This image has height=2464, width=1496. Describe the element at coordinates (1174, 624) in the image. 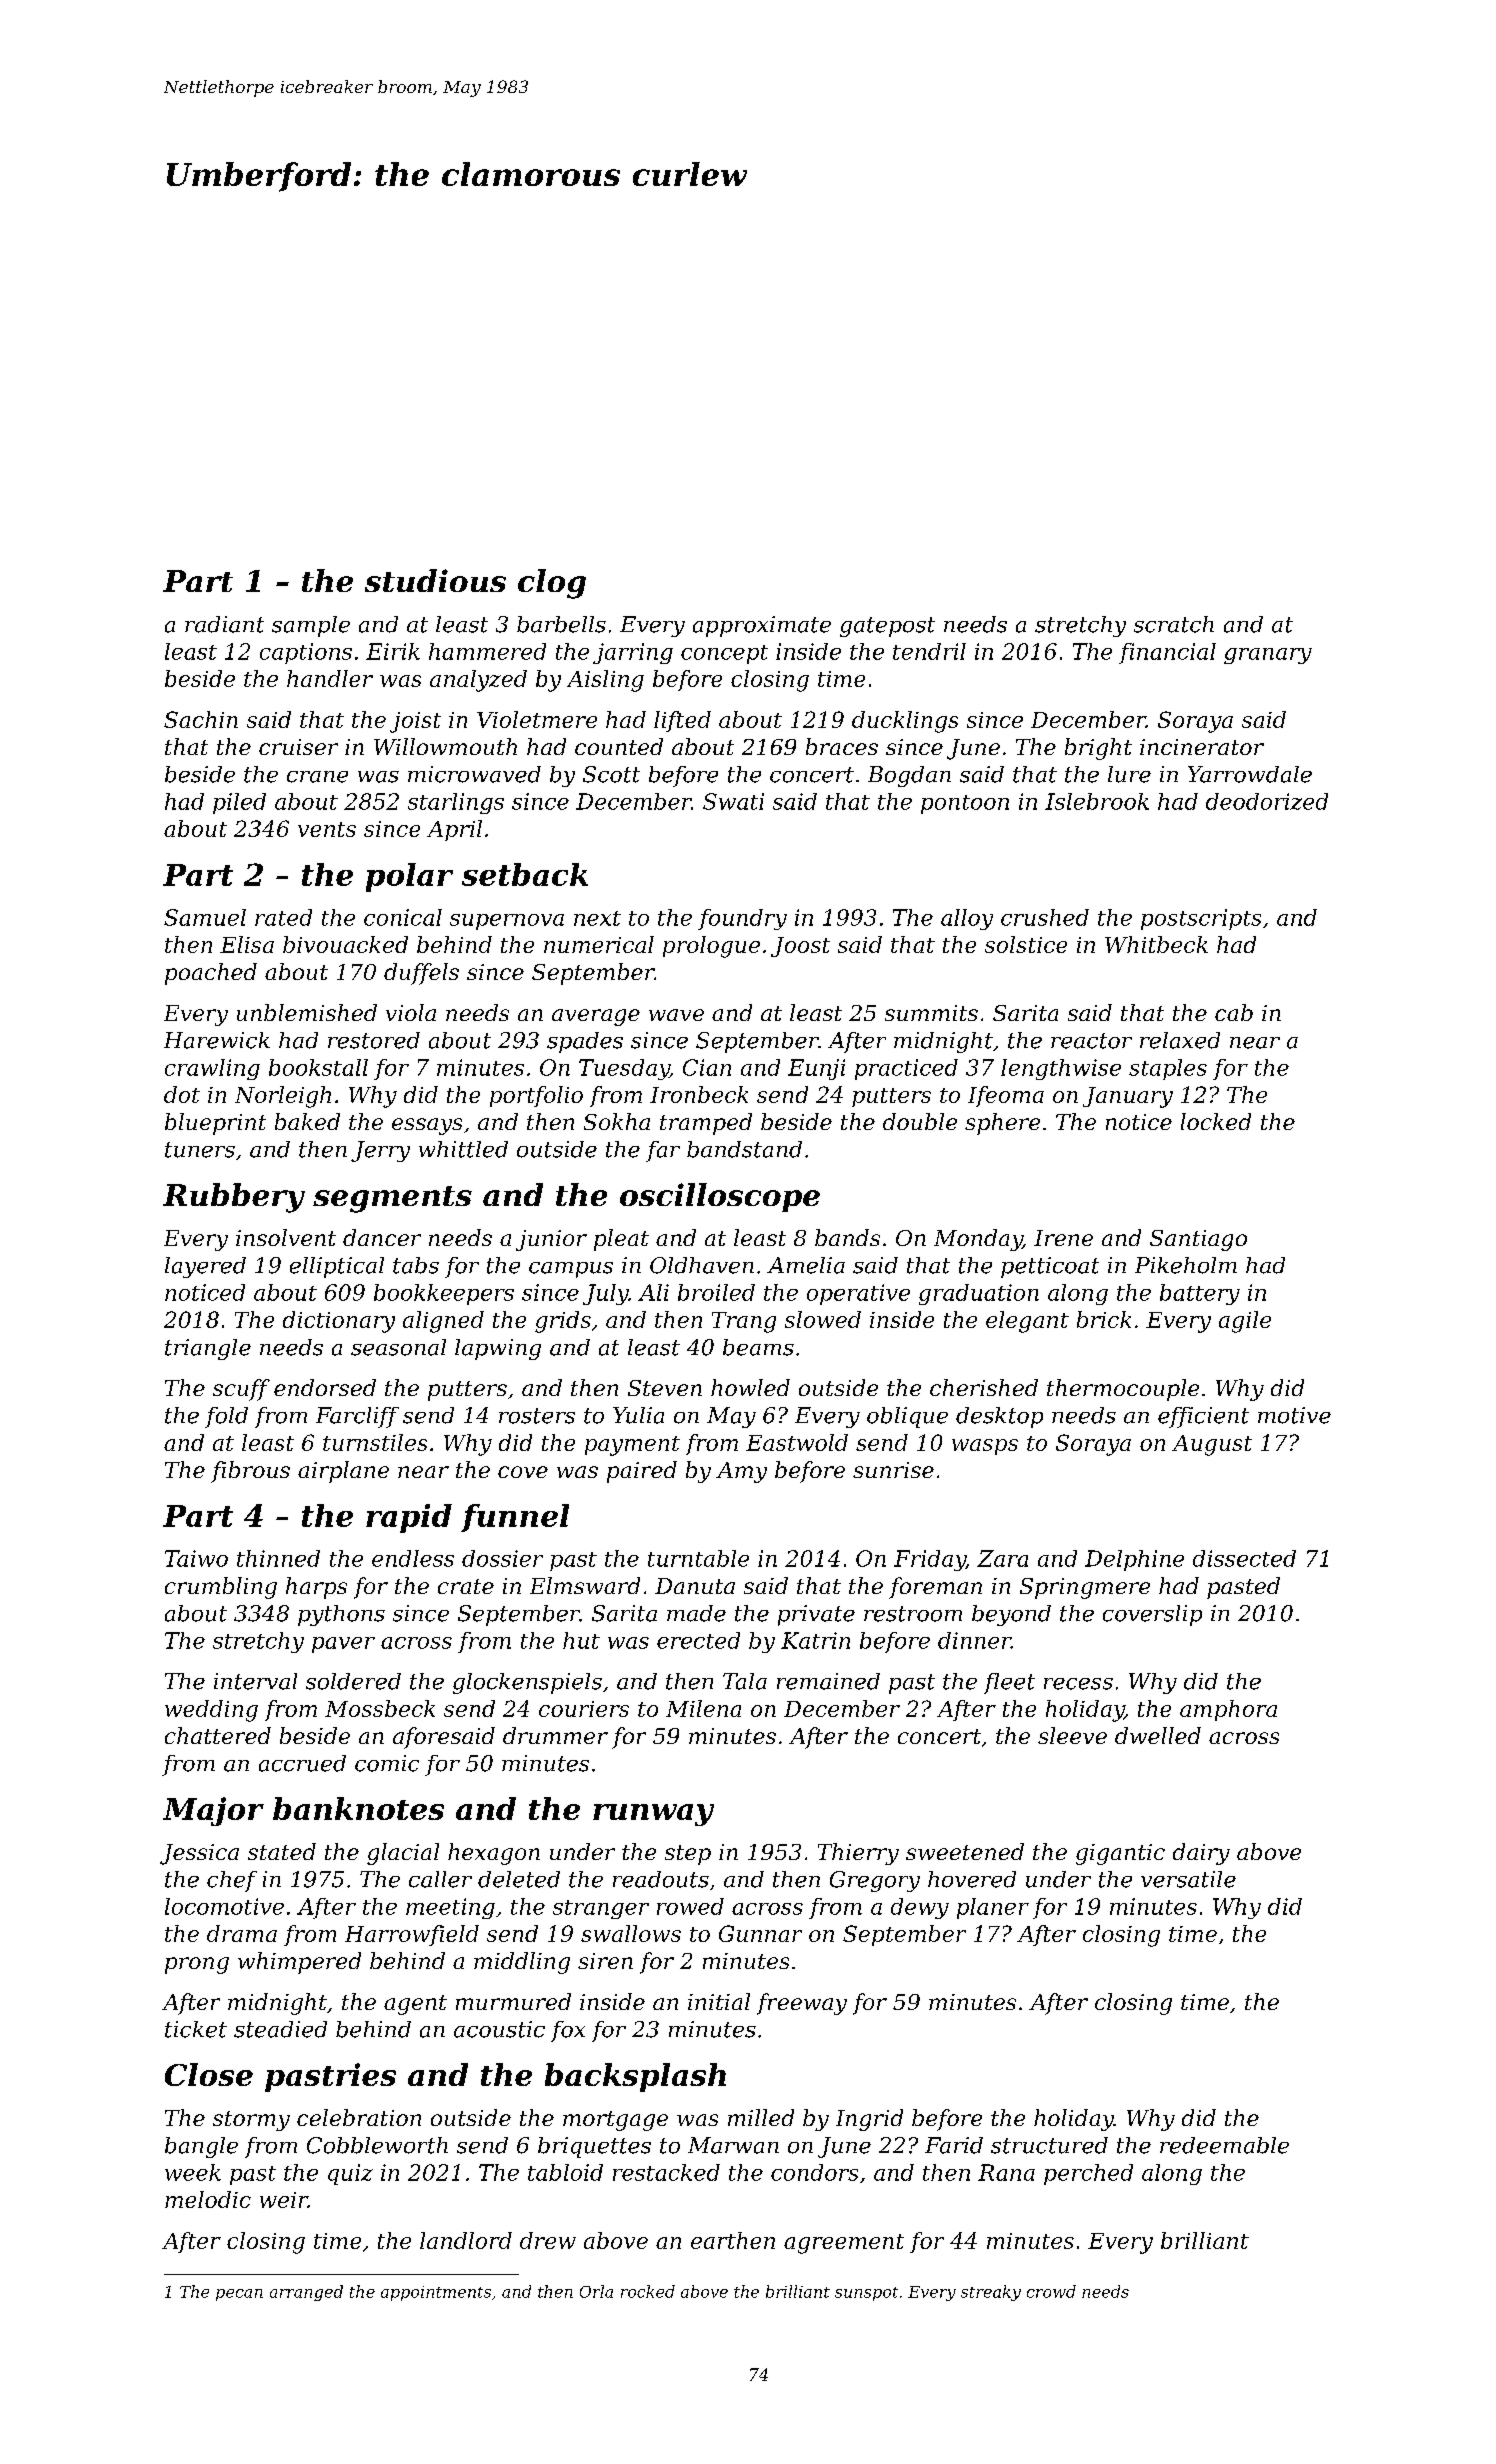

I see `scratch` at that location.
